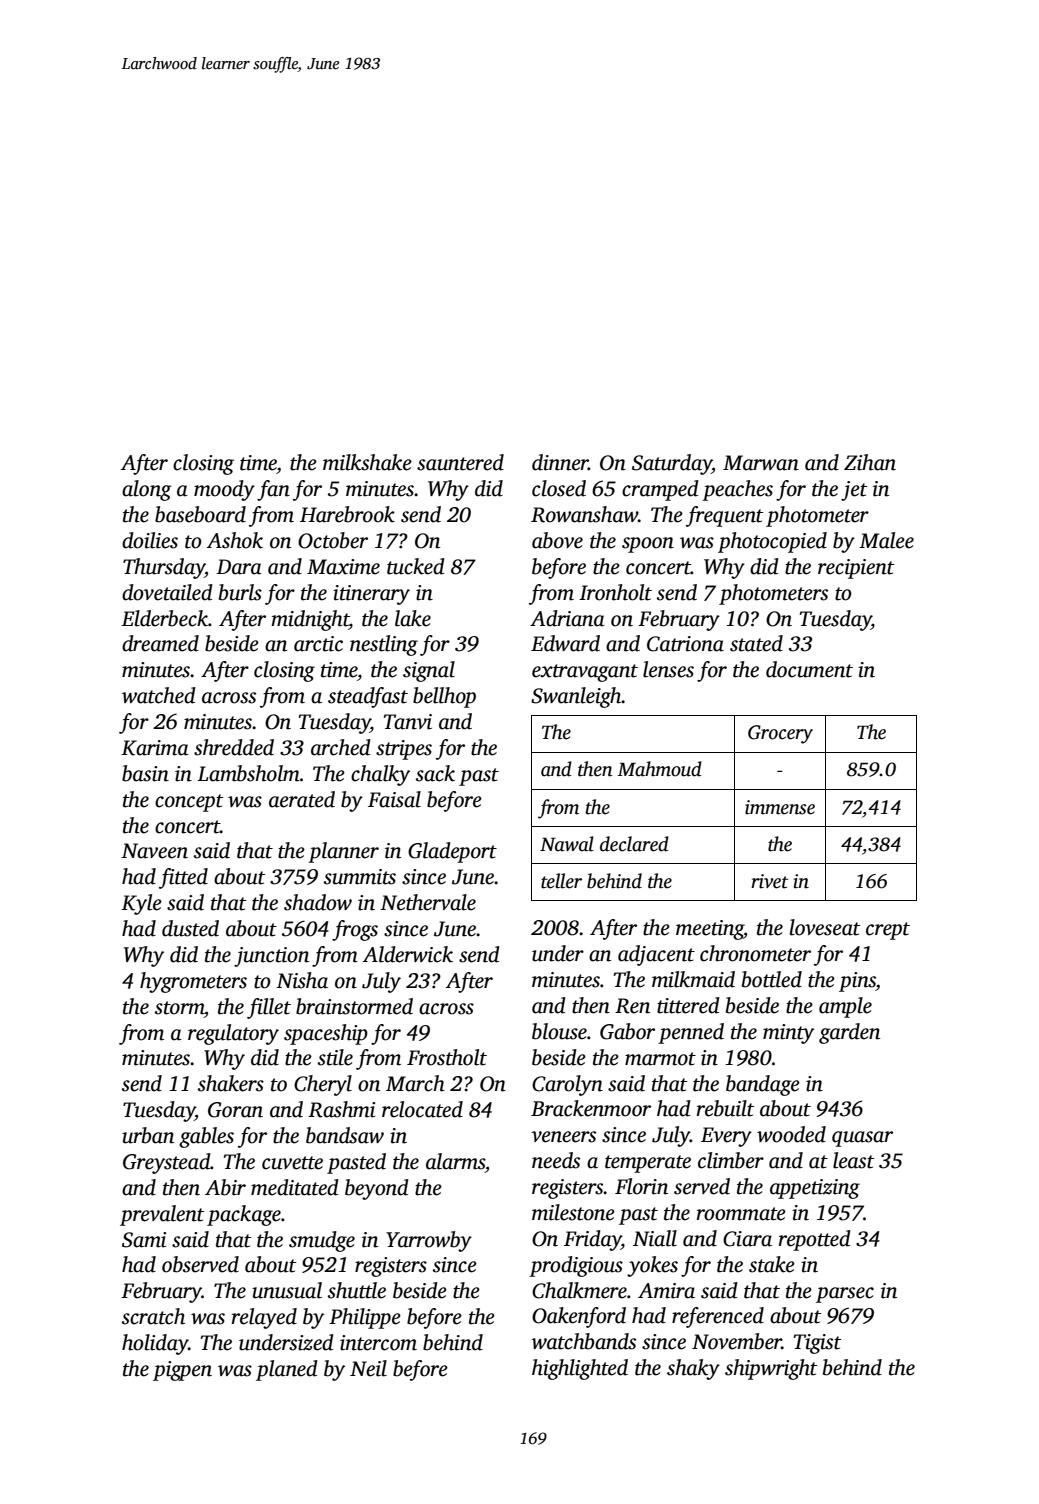 The height and width of the screenshot is (1504, 1039). I want to click on recipient, so click(856, 569).
